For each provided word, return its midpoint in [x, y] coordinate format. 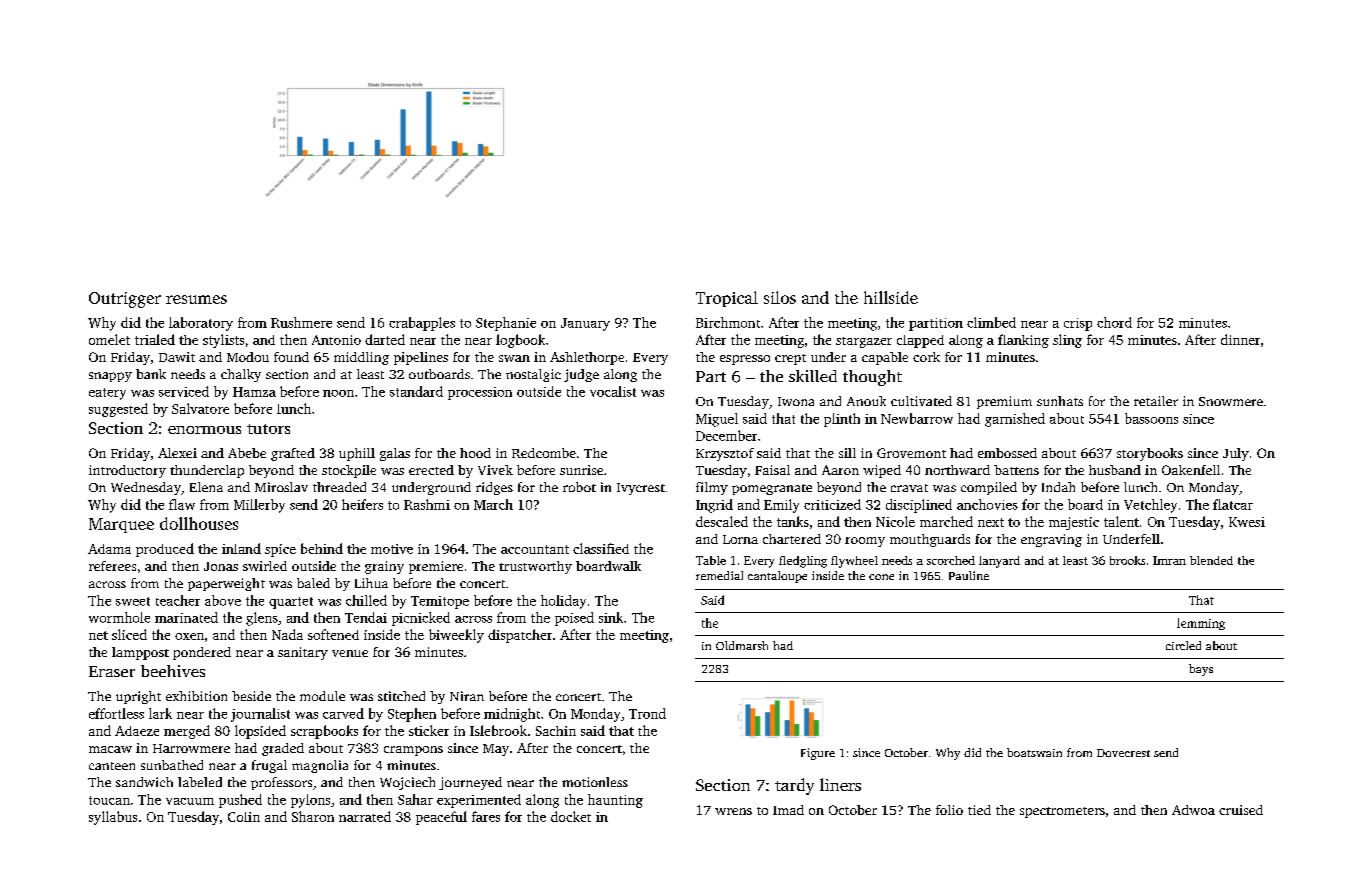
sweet [133, 601]
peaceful [441, 818]
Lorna [740, 539]
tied [979, 810]
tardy [794, 786]
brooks [1127, 560]
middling [361, 358]
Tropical [727, 299]
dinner [1240, 339]
